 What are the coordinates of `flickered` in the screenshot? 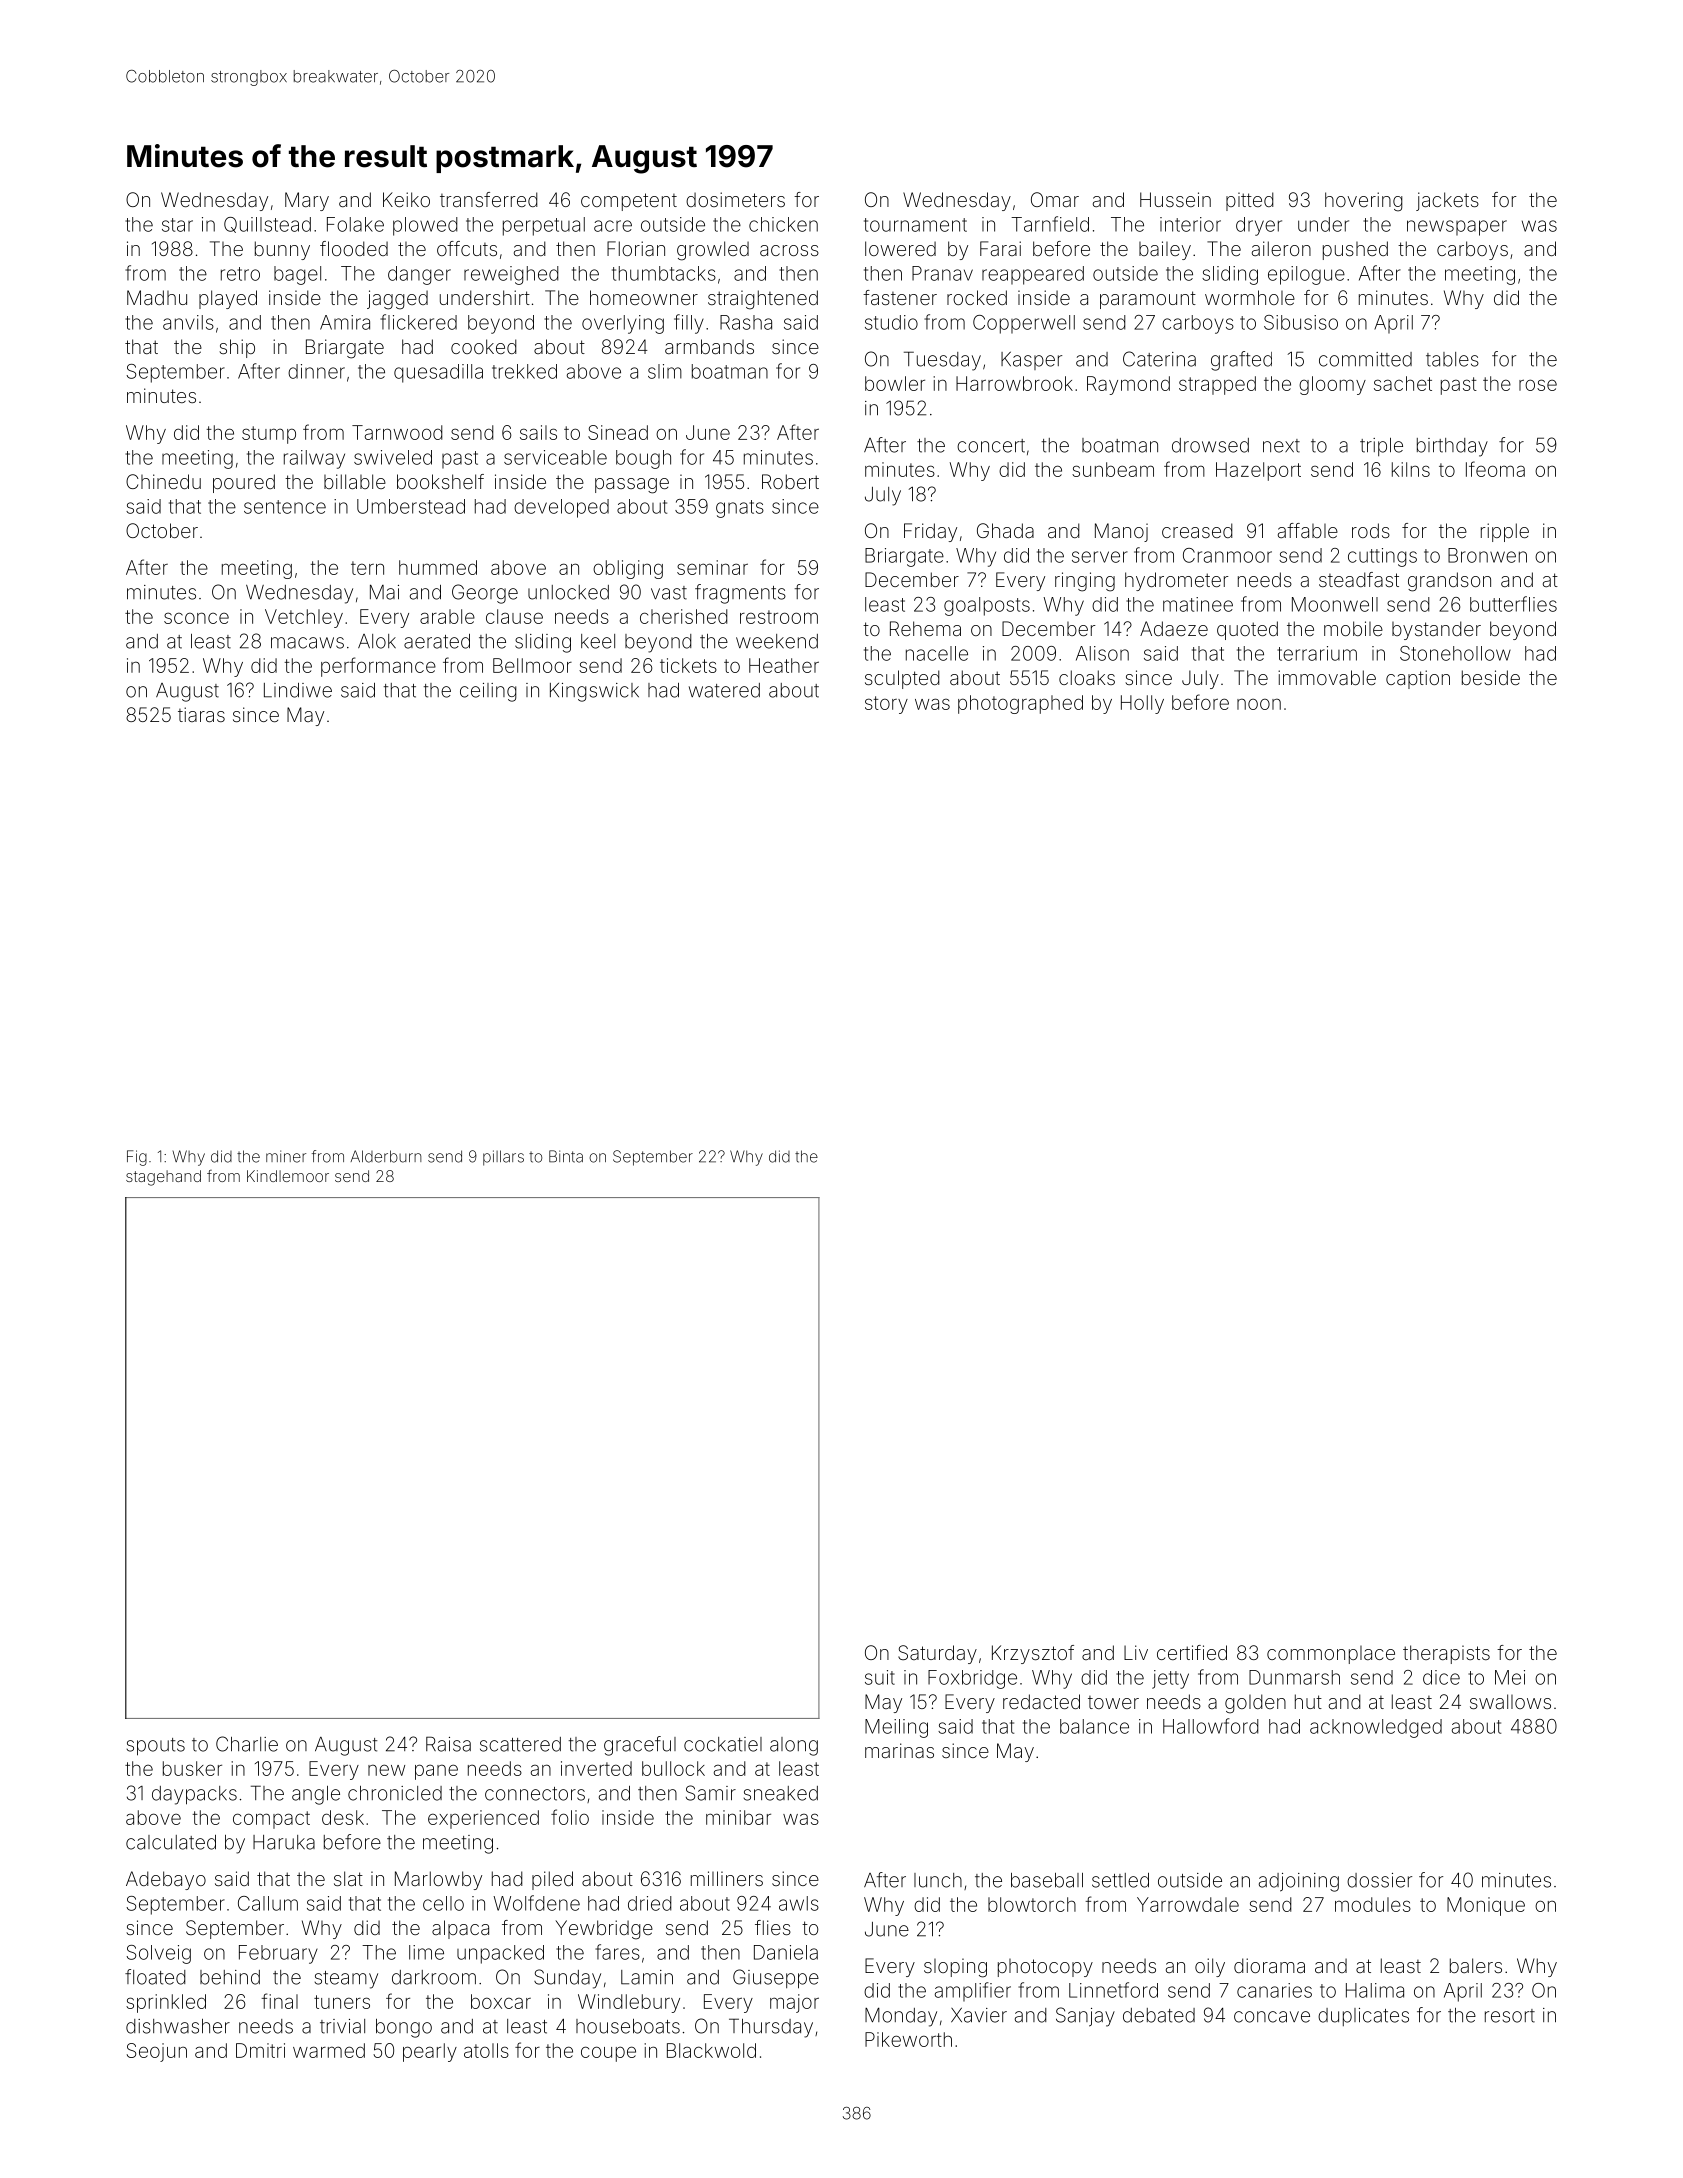 It's located at (418, 322).
